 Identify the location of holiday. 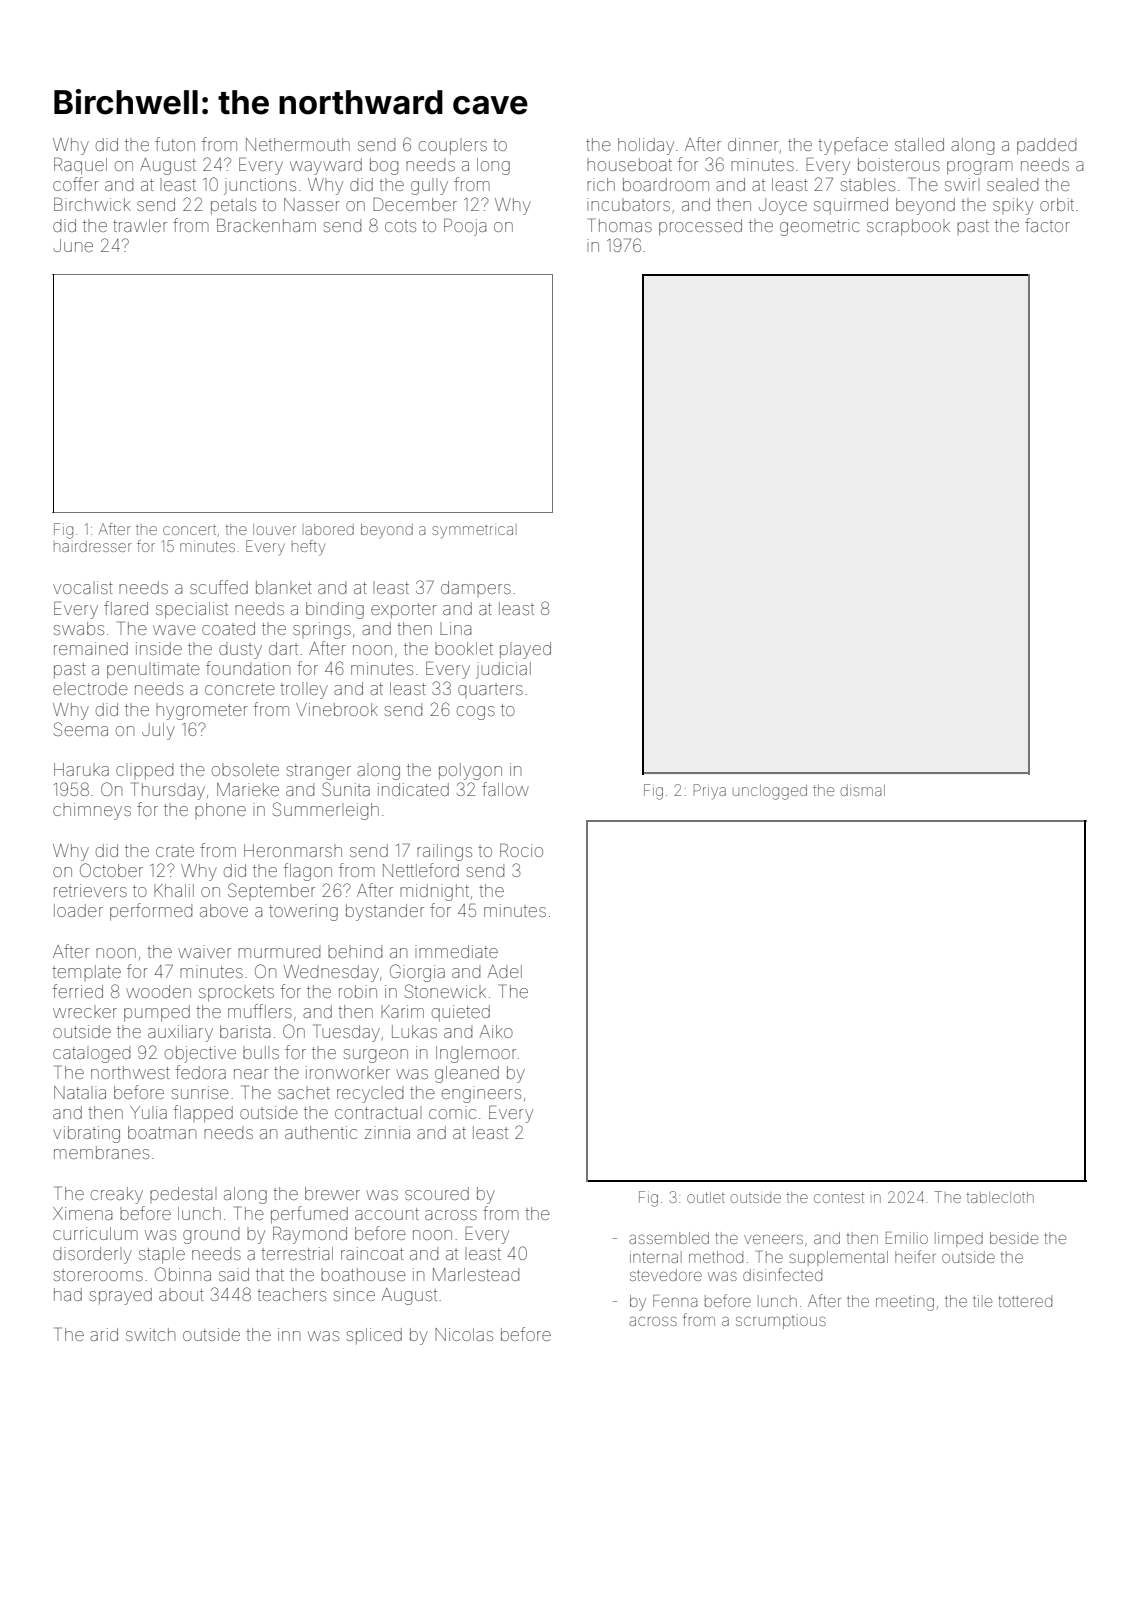
(646, 146).
